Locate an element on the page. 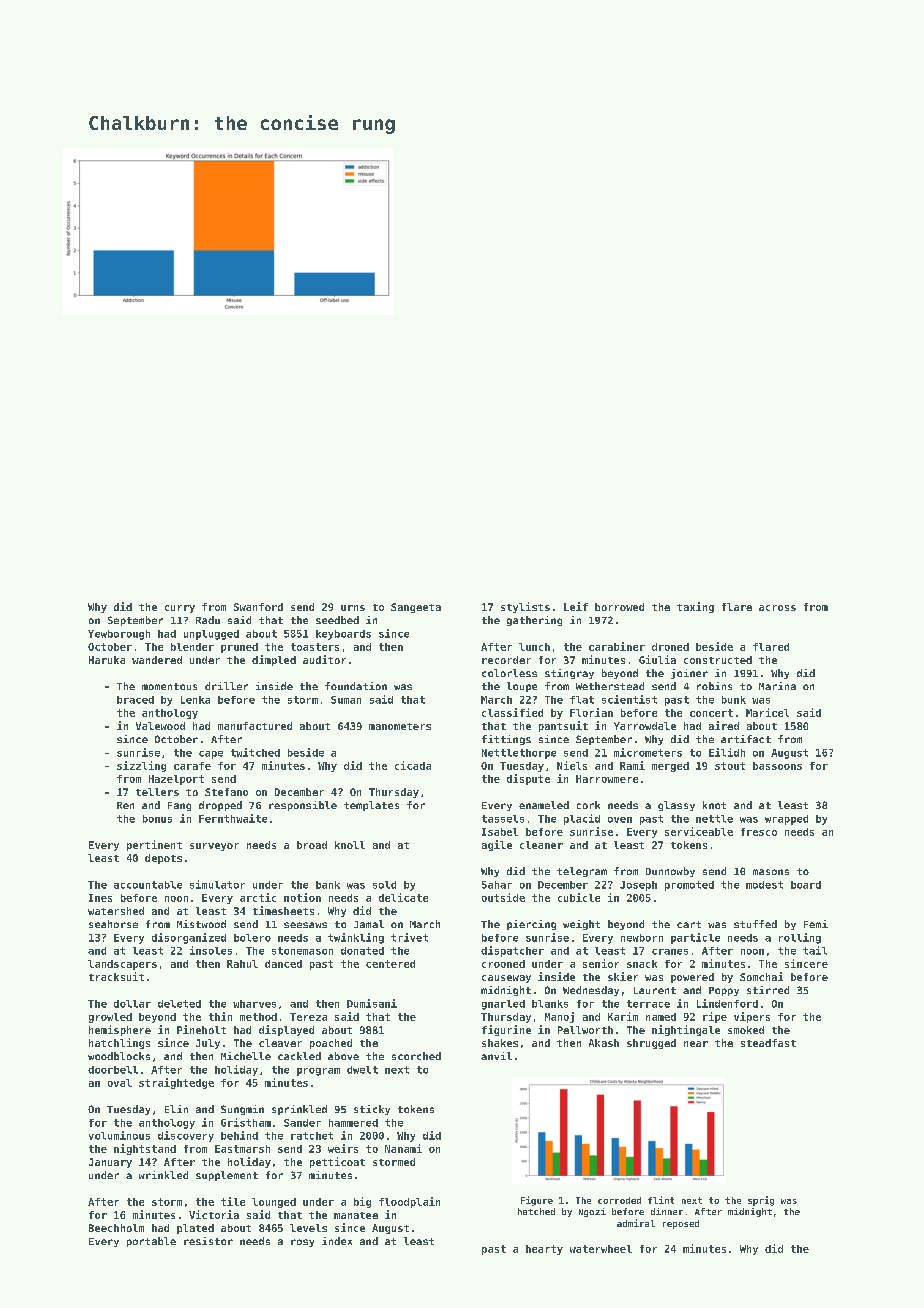 The height and width of the image is (1308, 924). Maricel is located at coordinates (767, 712).
